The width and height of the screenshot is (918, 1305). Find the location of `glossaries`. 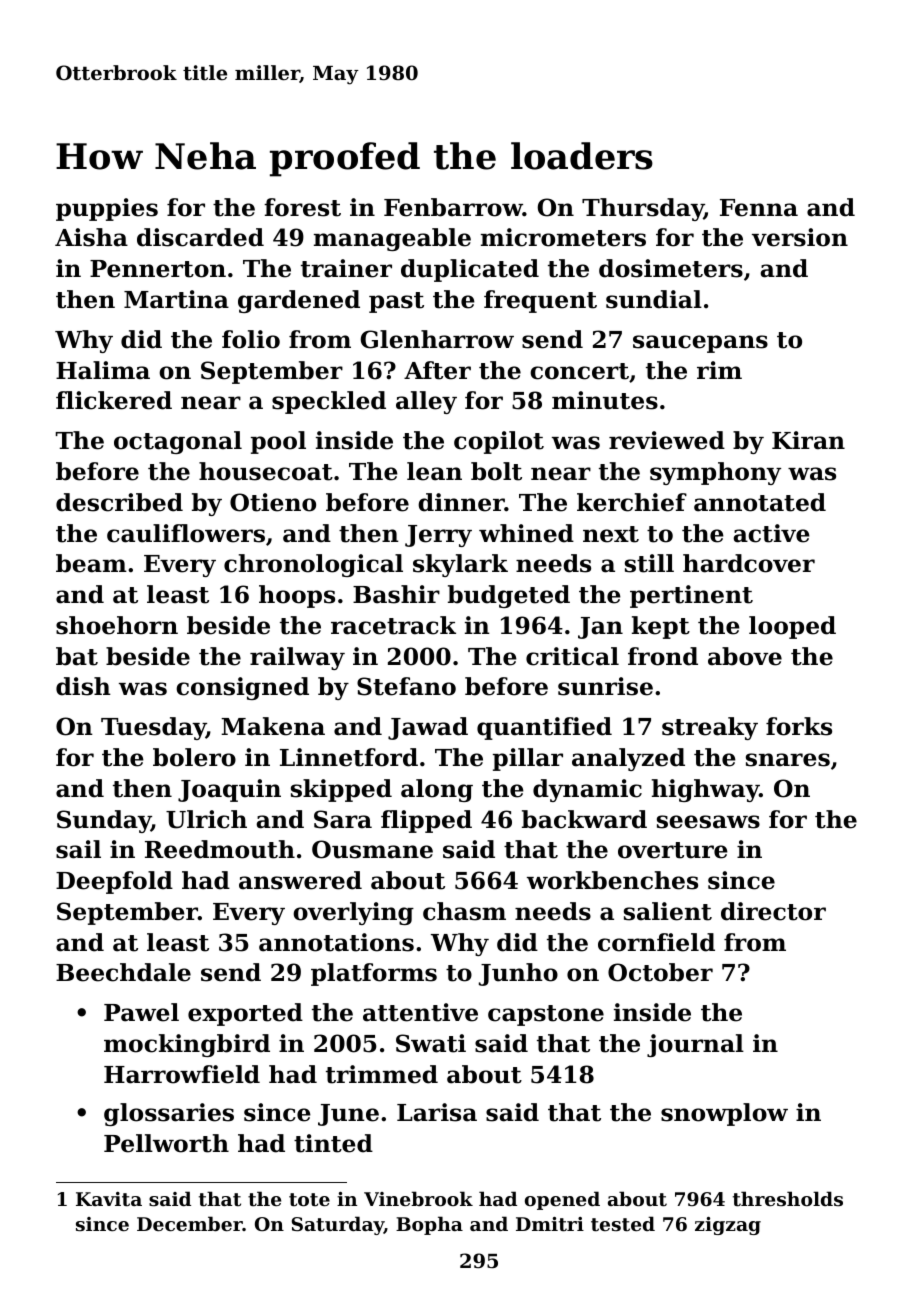

glossaries is located at coordinates (169, 1114).
